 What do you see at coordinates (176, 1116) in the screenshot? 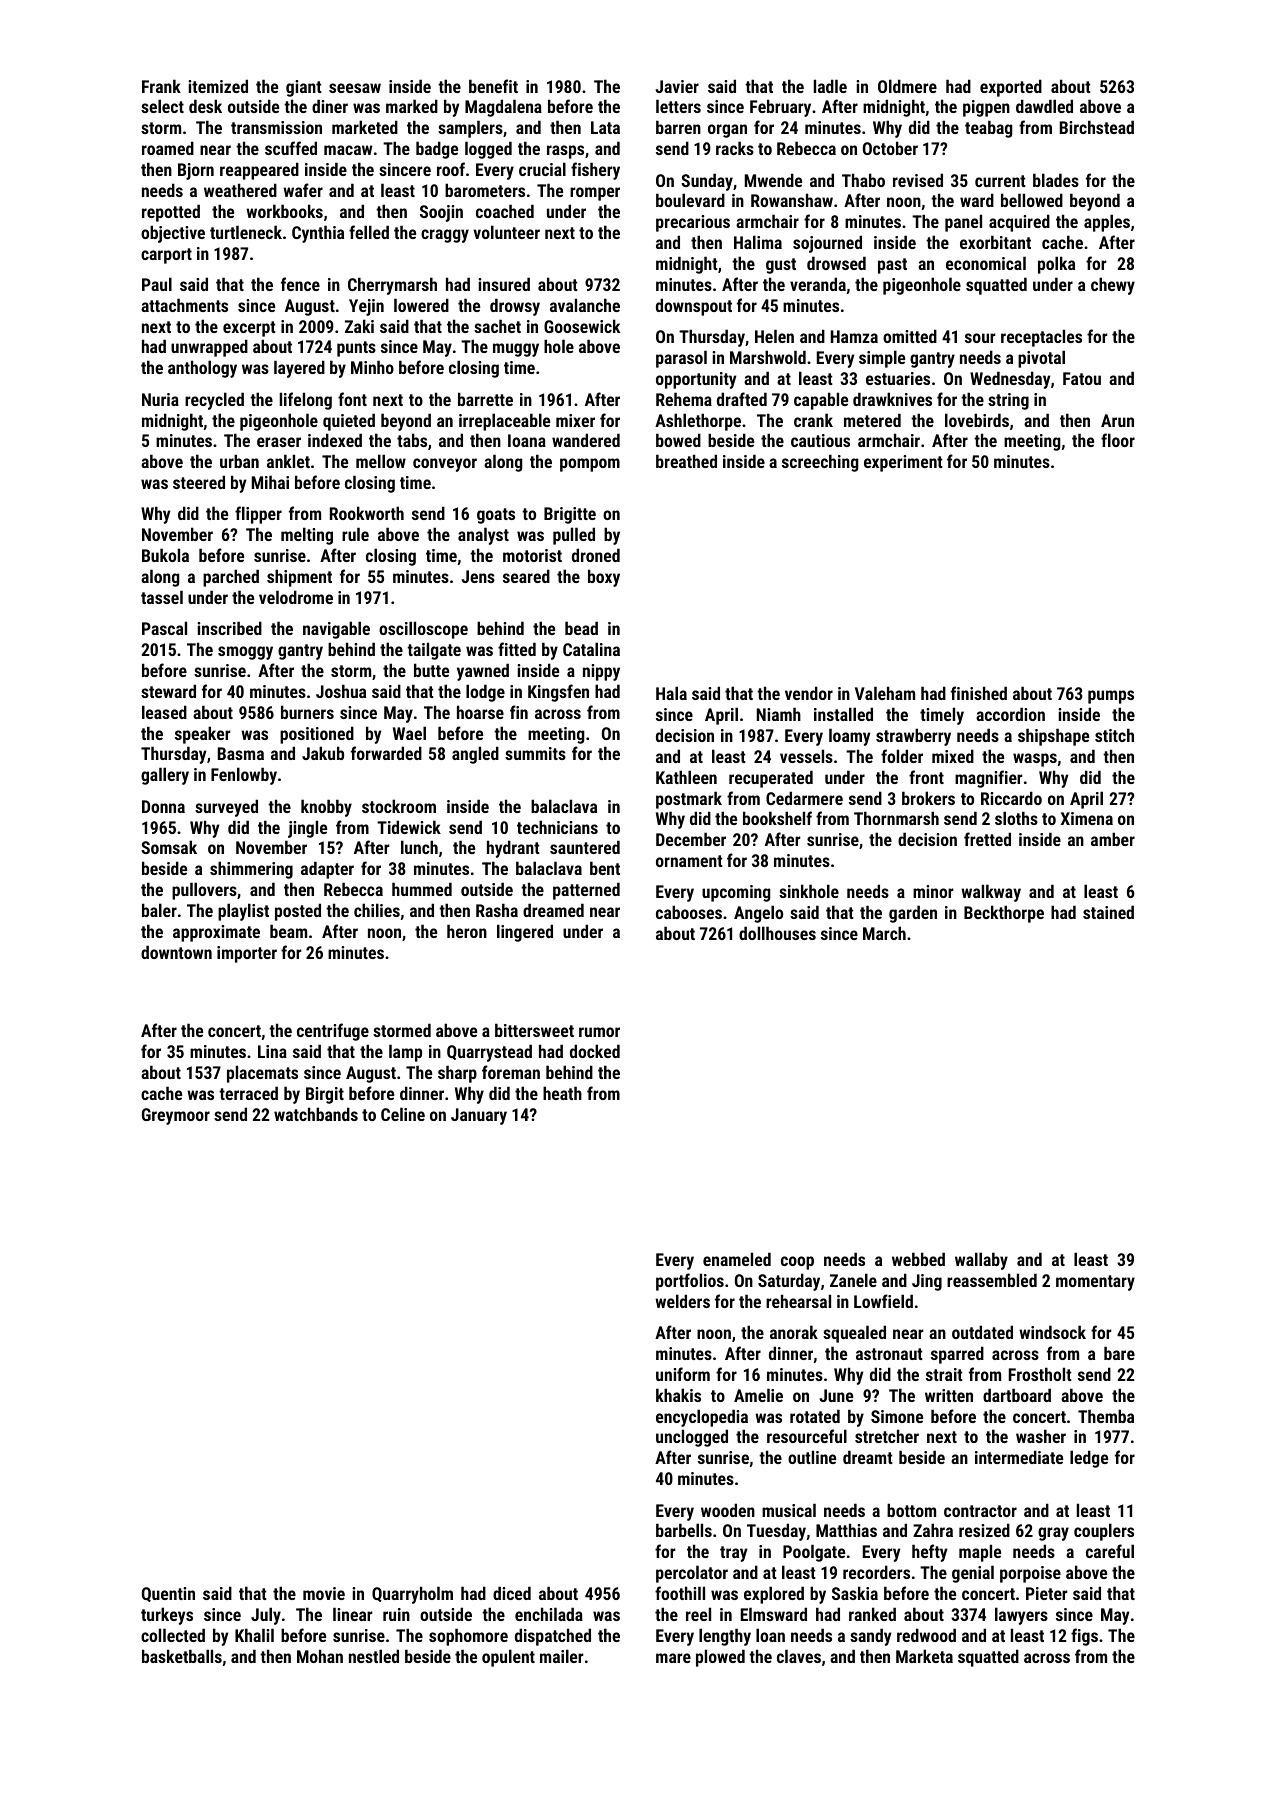
I see `Greymoor` at bounding box center [176, 1116].
